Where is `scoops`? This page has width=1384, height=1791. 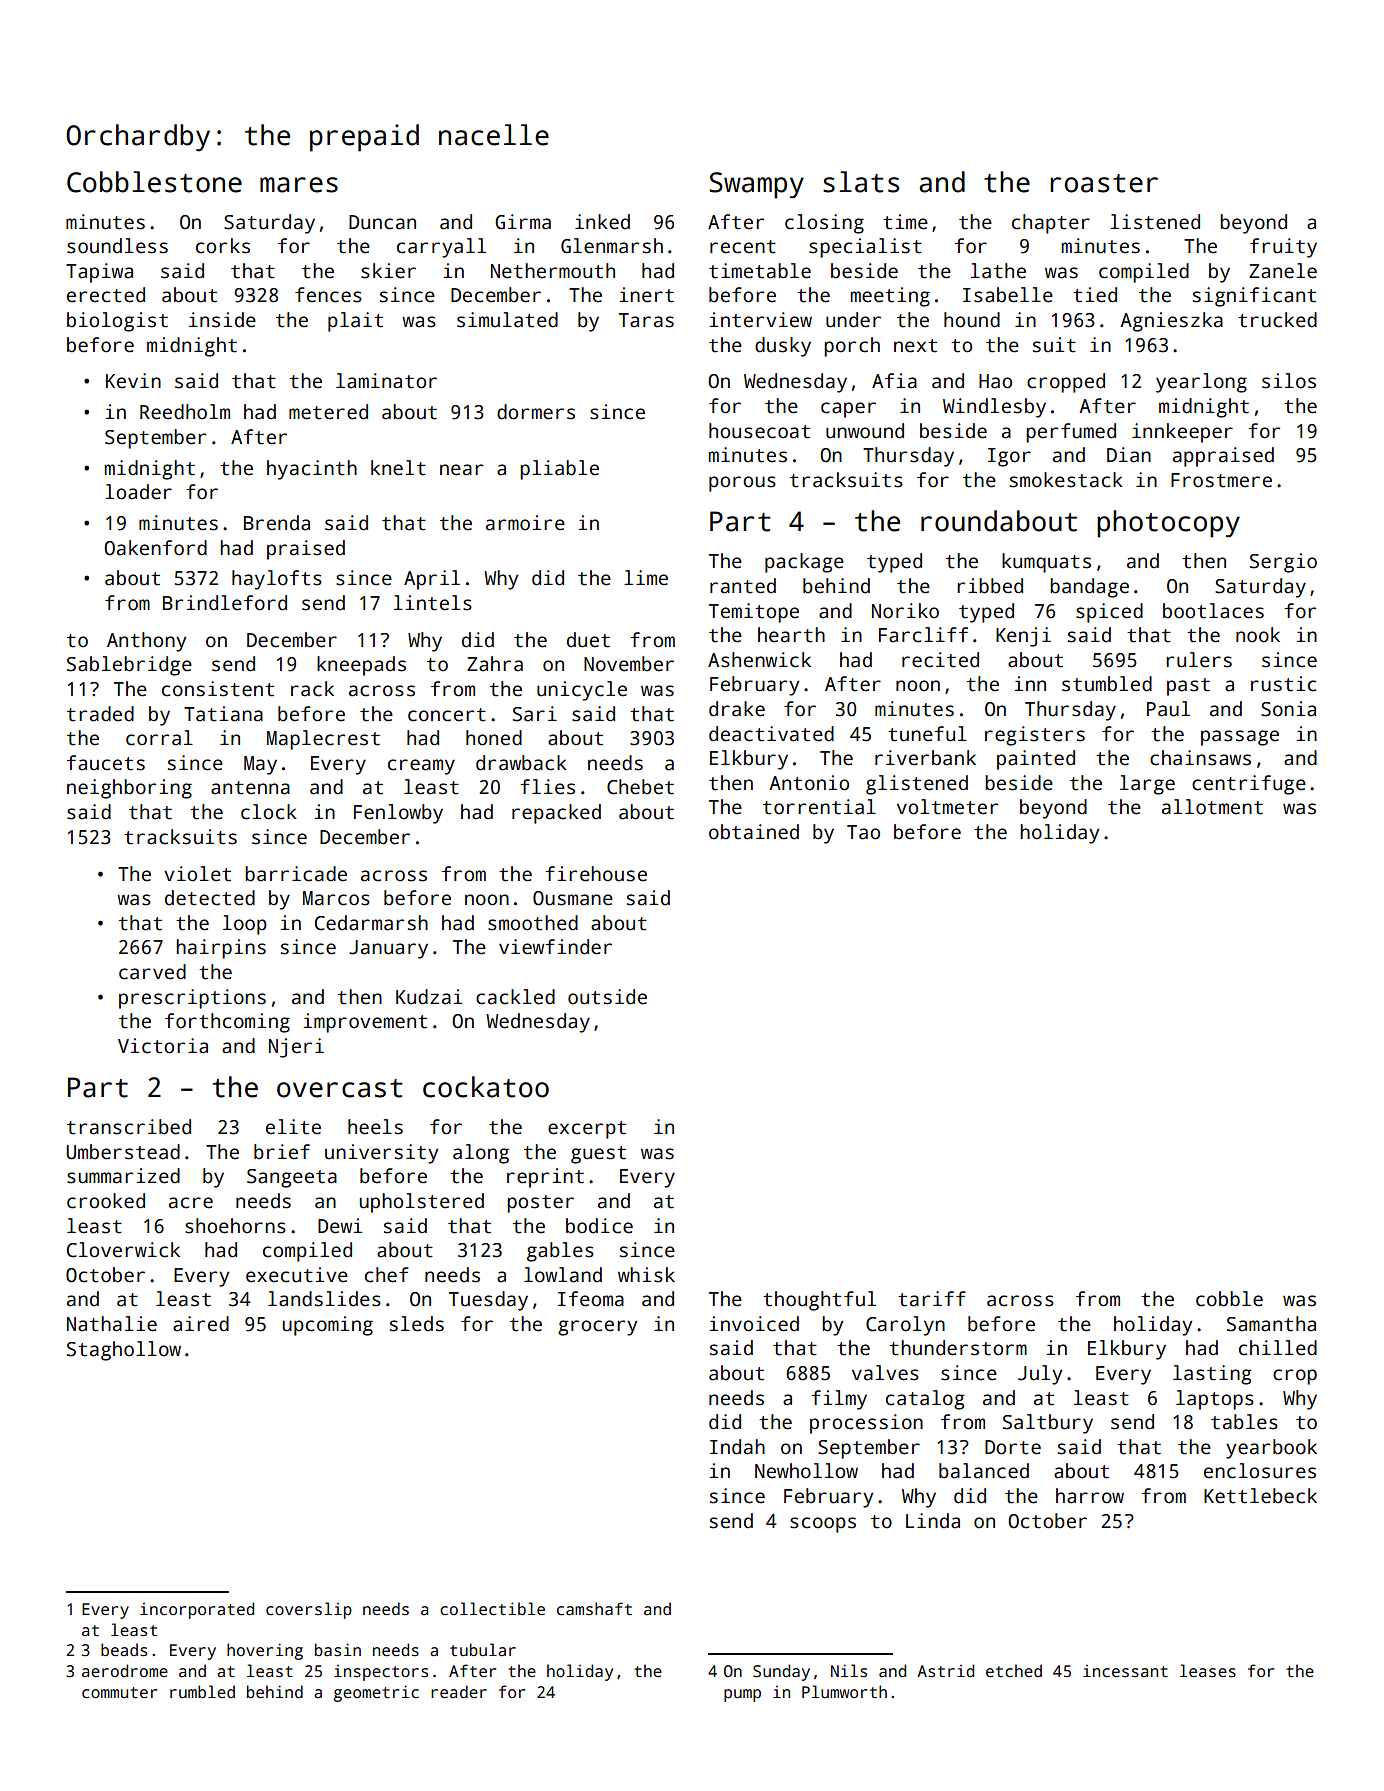 scoops is located at coordinates (823, 1525).
